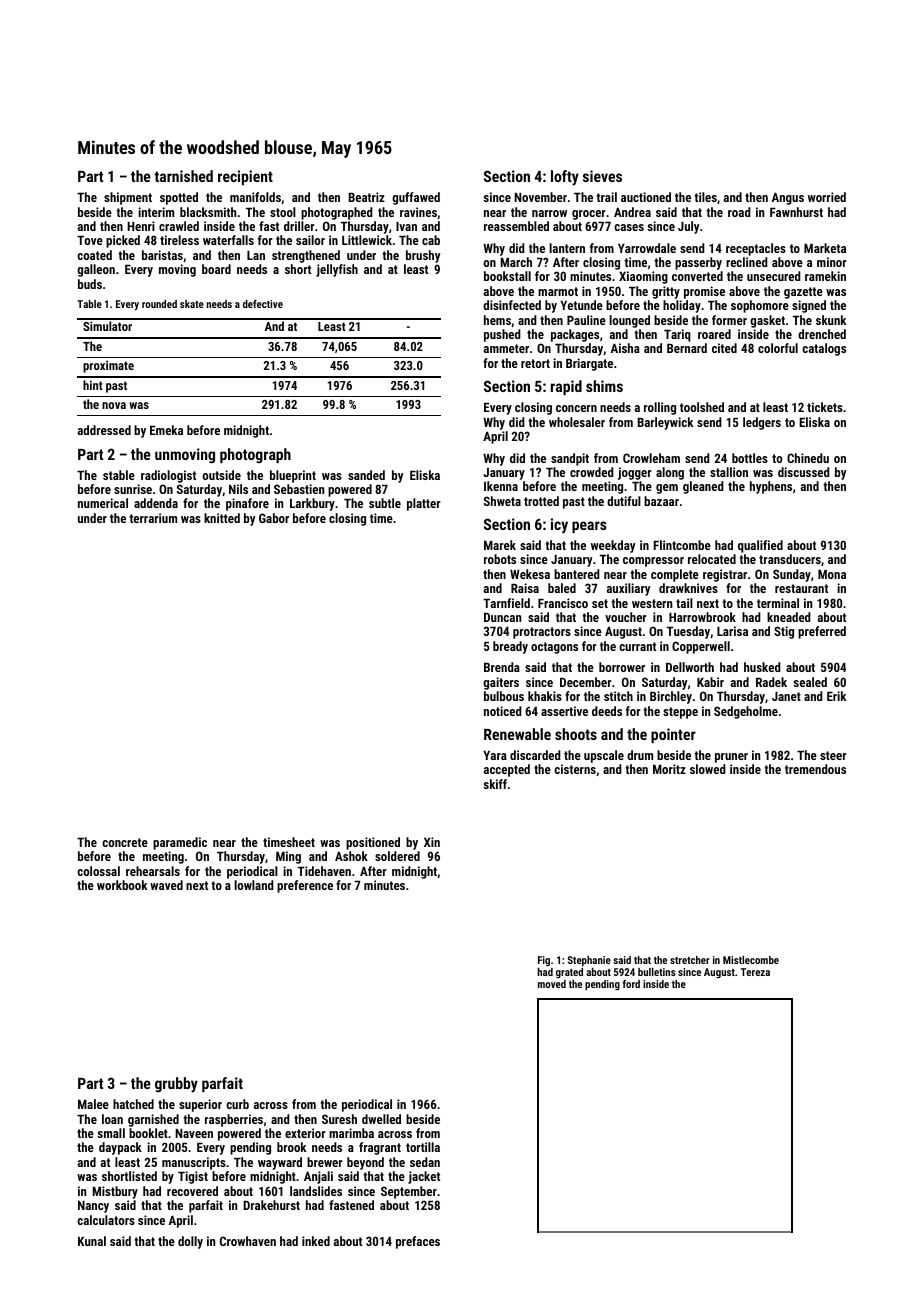 This screenshot has width=924, height=1314. Describe the element at coordinates (565, 178) in the screenshot. I see `lofty` at that location.
